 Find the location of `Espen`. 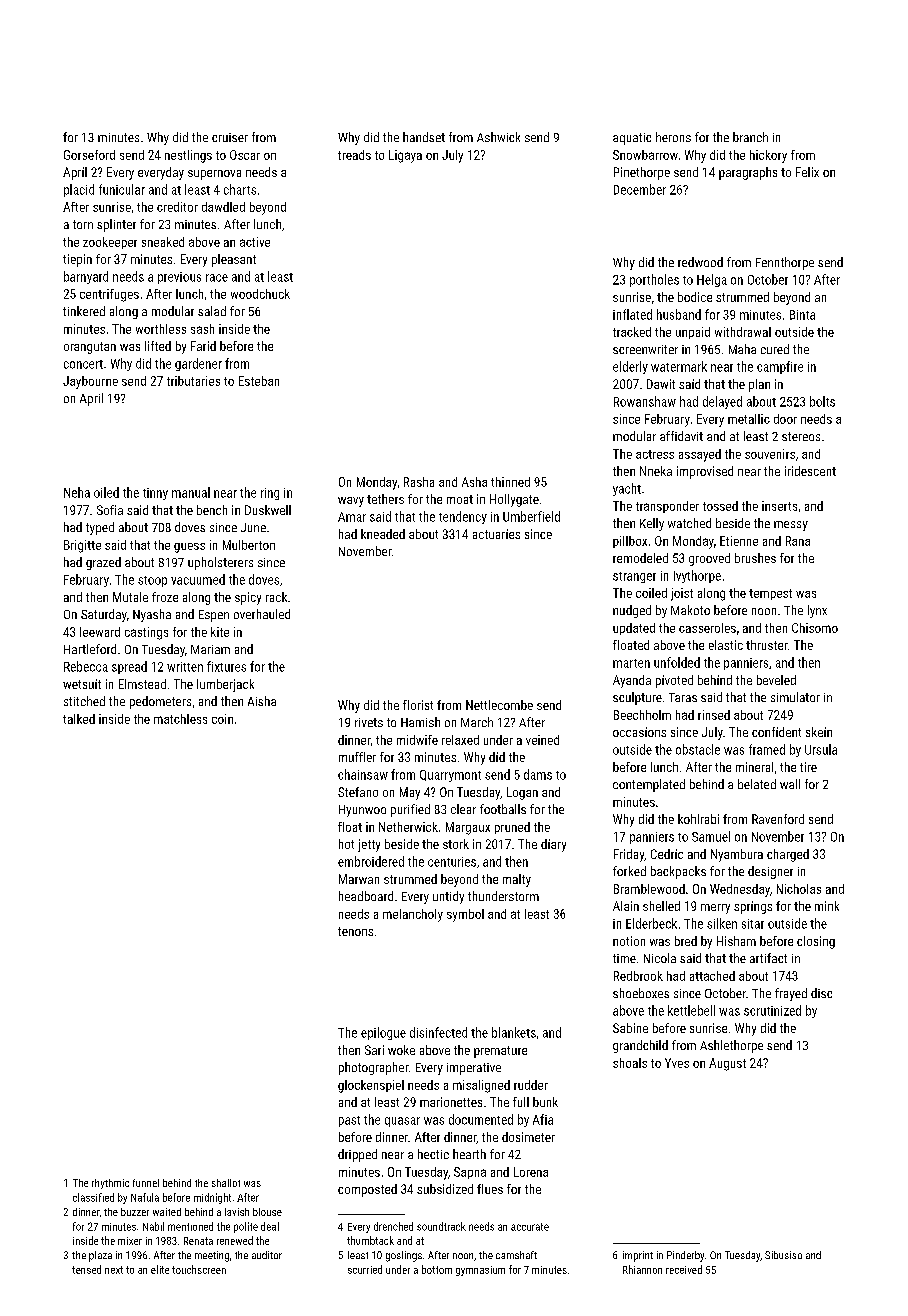

Espen is located at coordinates (214, 616).
